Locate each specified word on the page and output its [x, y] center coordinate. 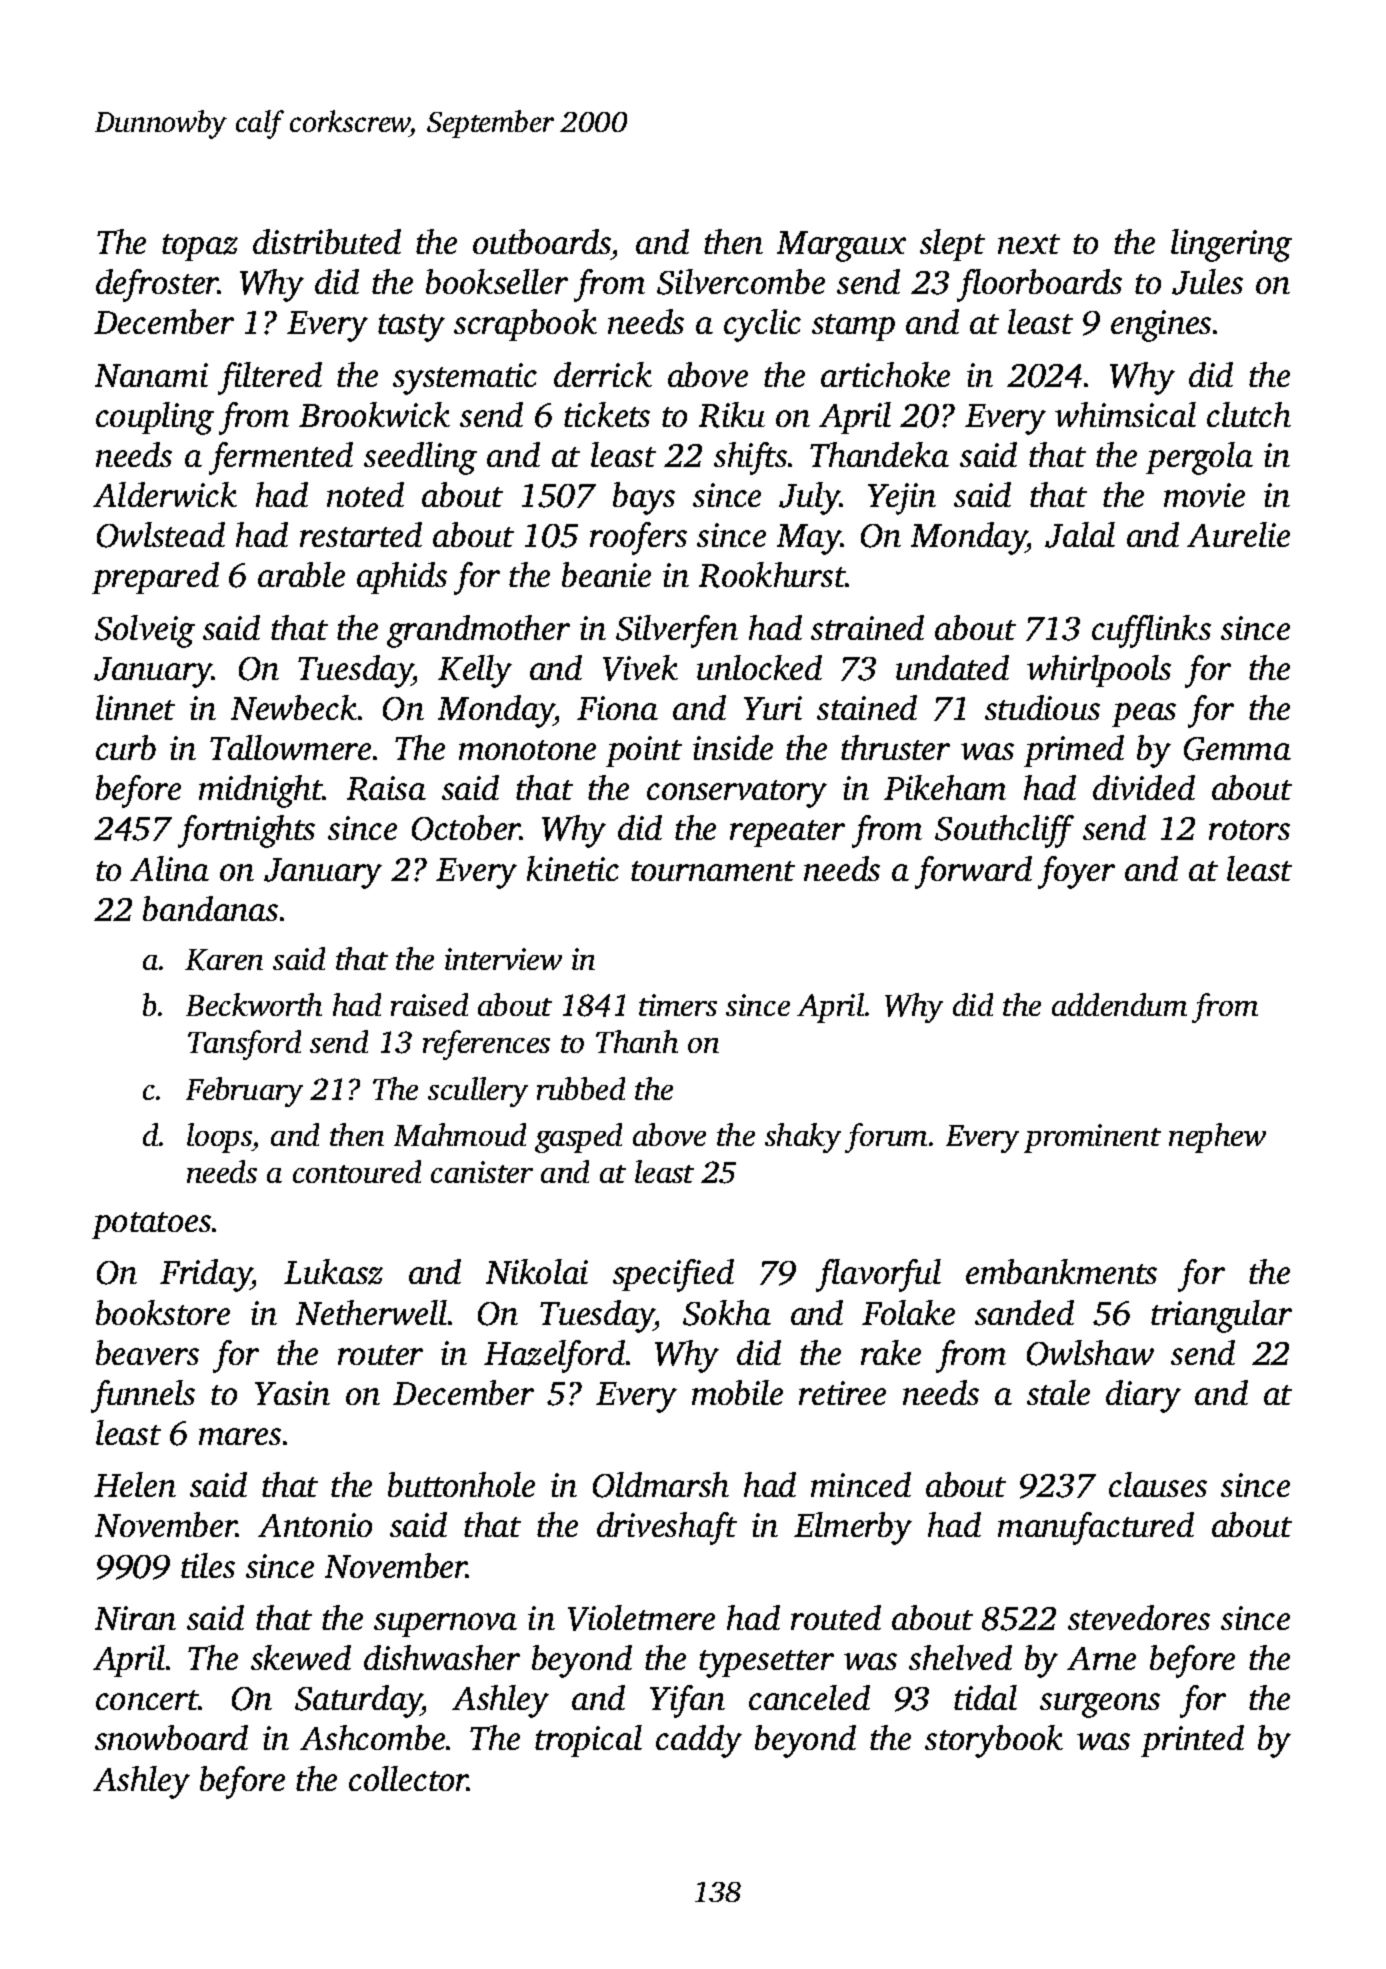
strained [867, 627]
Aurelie [1238, 534]
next [1029, 244]
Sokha [727, 1313]
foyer [1076, 872]
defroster [157, 285]
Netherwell [371, 1312]
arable [301, 574]
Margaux [841, 246]
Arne [1101, 1658]
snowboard [171, 1737]
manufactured [1096, 1528]
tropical [588, 1741]
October [466, 828]
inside [733, 747]
